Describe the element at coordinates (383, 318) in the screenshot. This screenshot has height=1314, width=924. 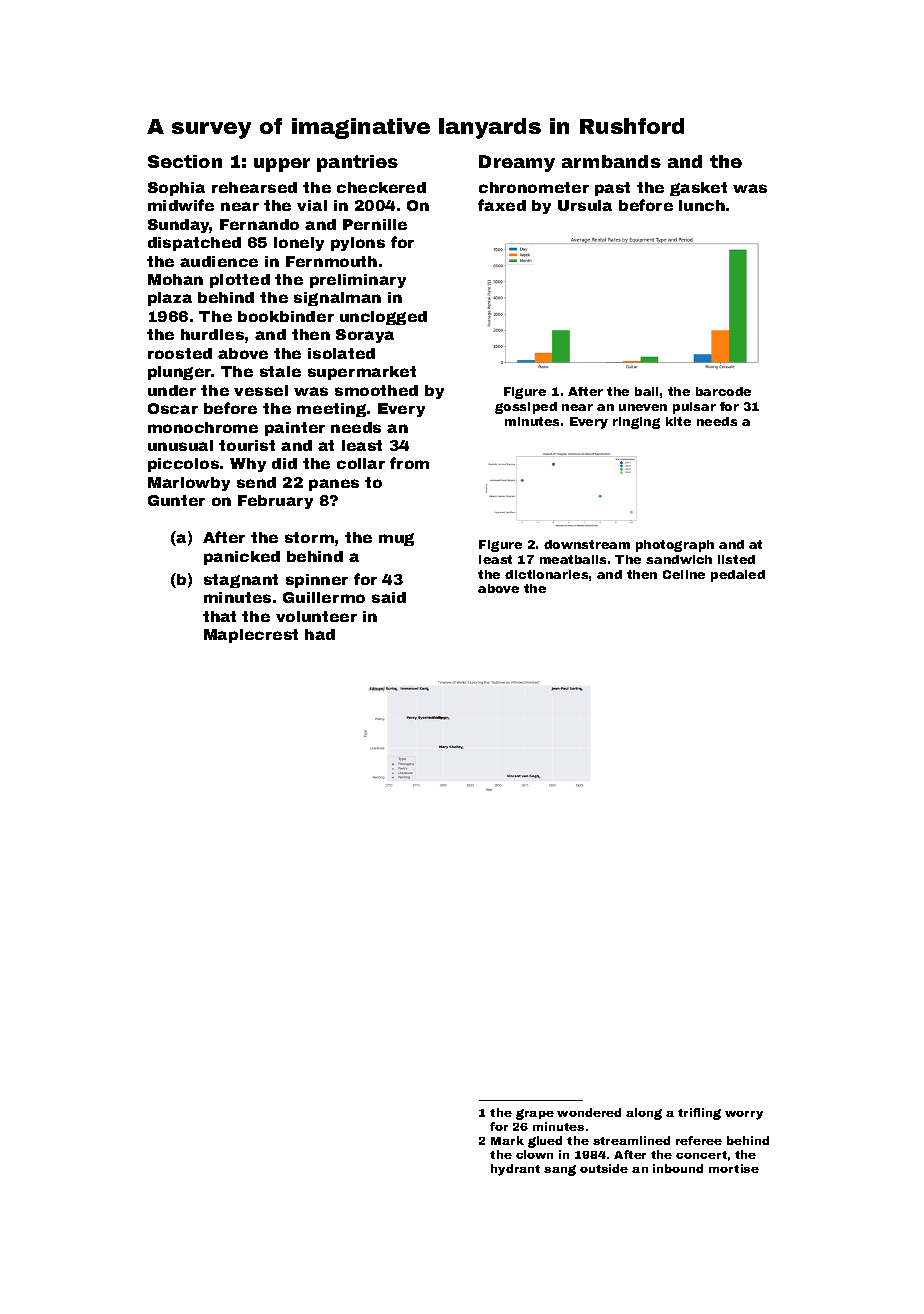
I see `unclogged` at that location.
